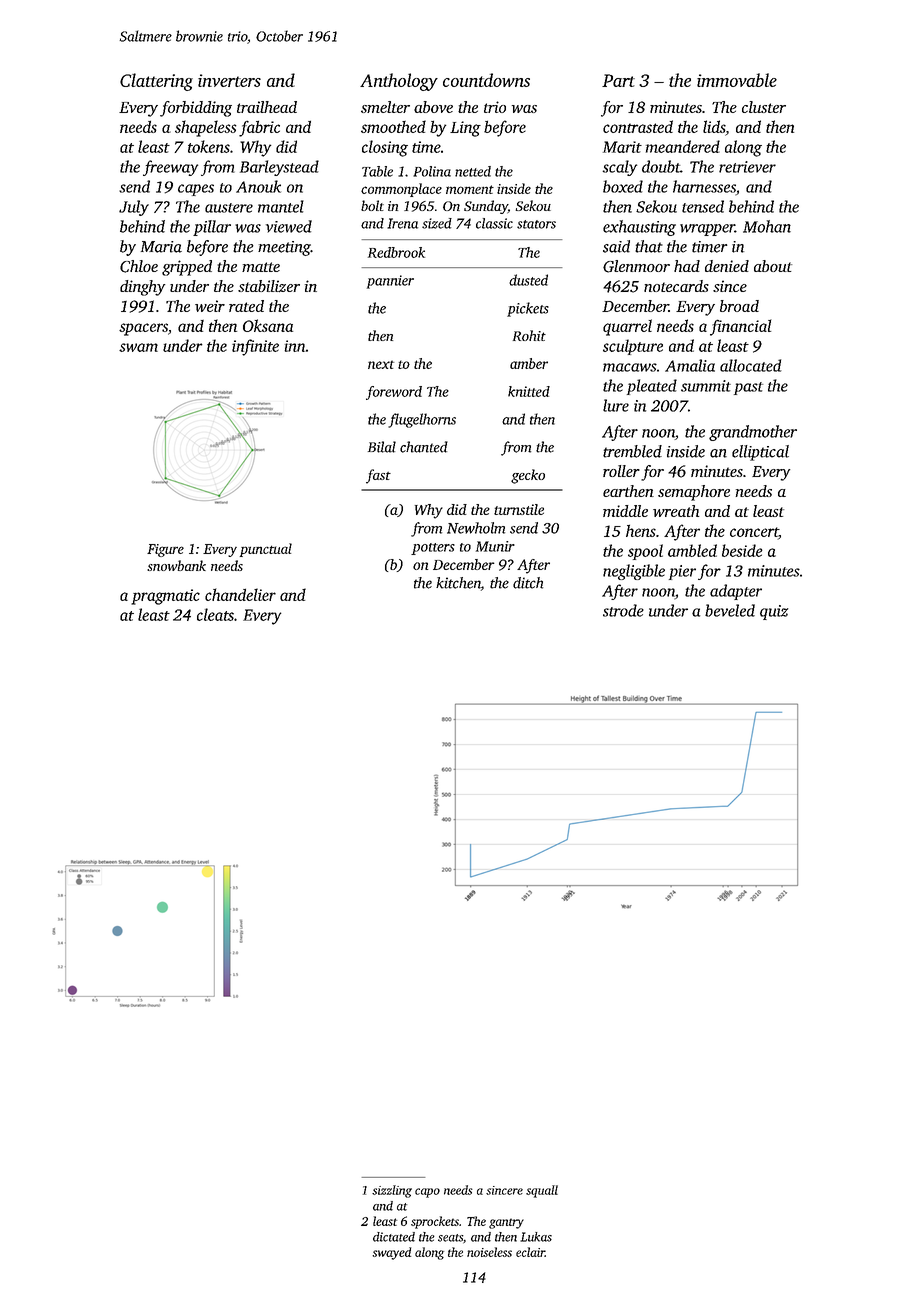  Describe the element at coordinates (618, 80) in the screenshot. I see `Part` at that location.
